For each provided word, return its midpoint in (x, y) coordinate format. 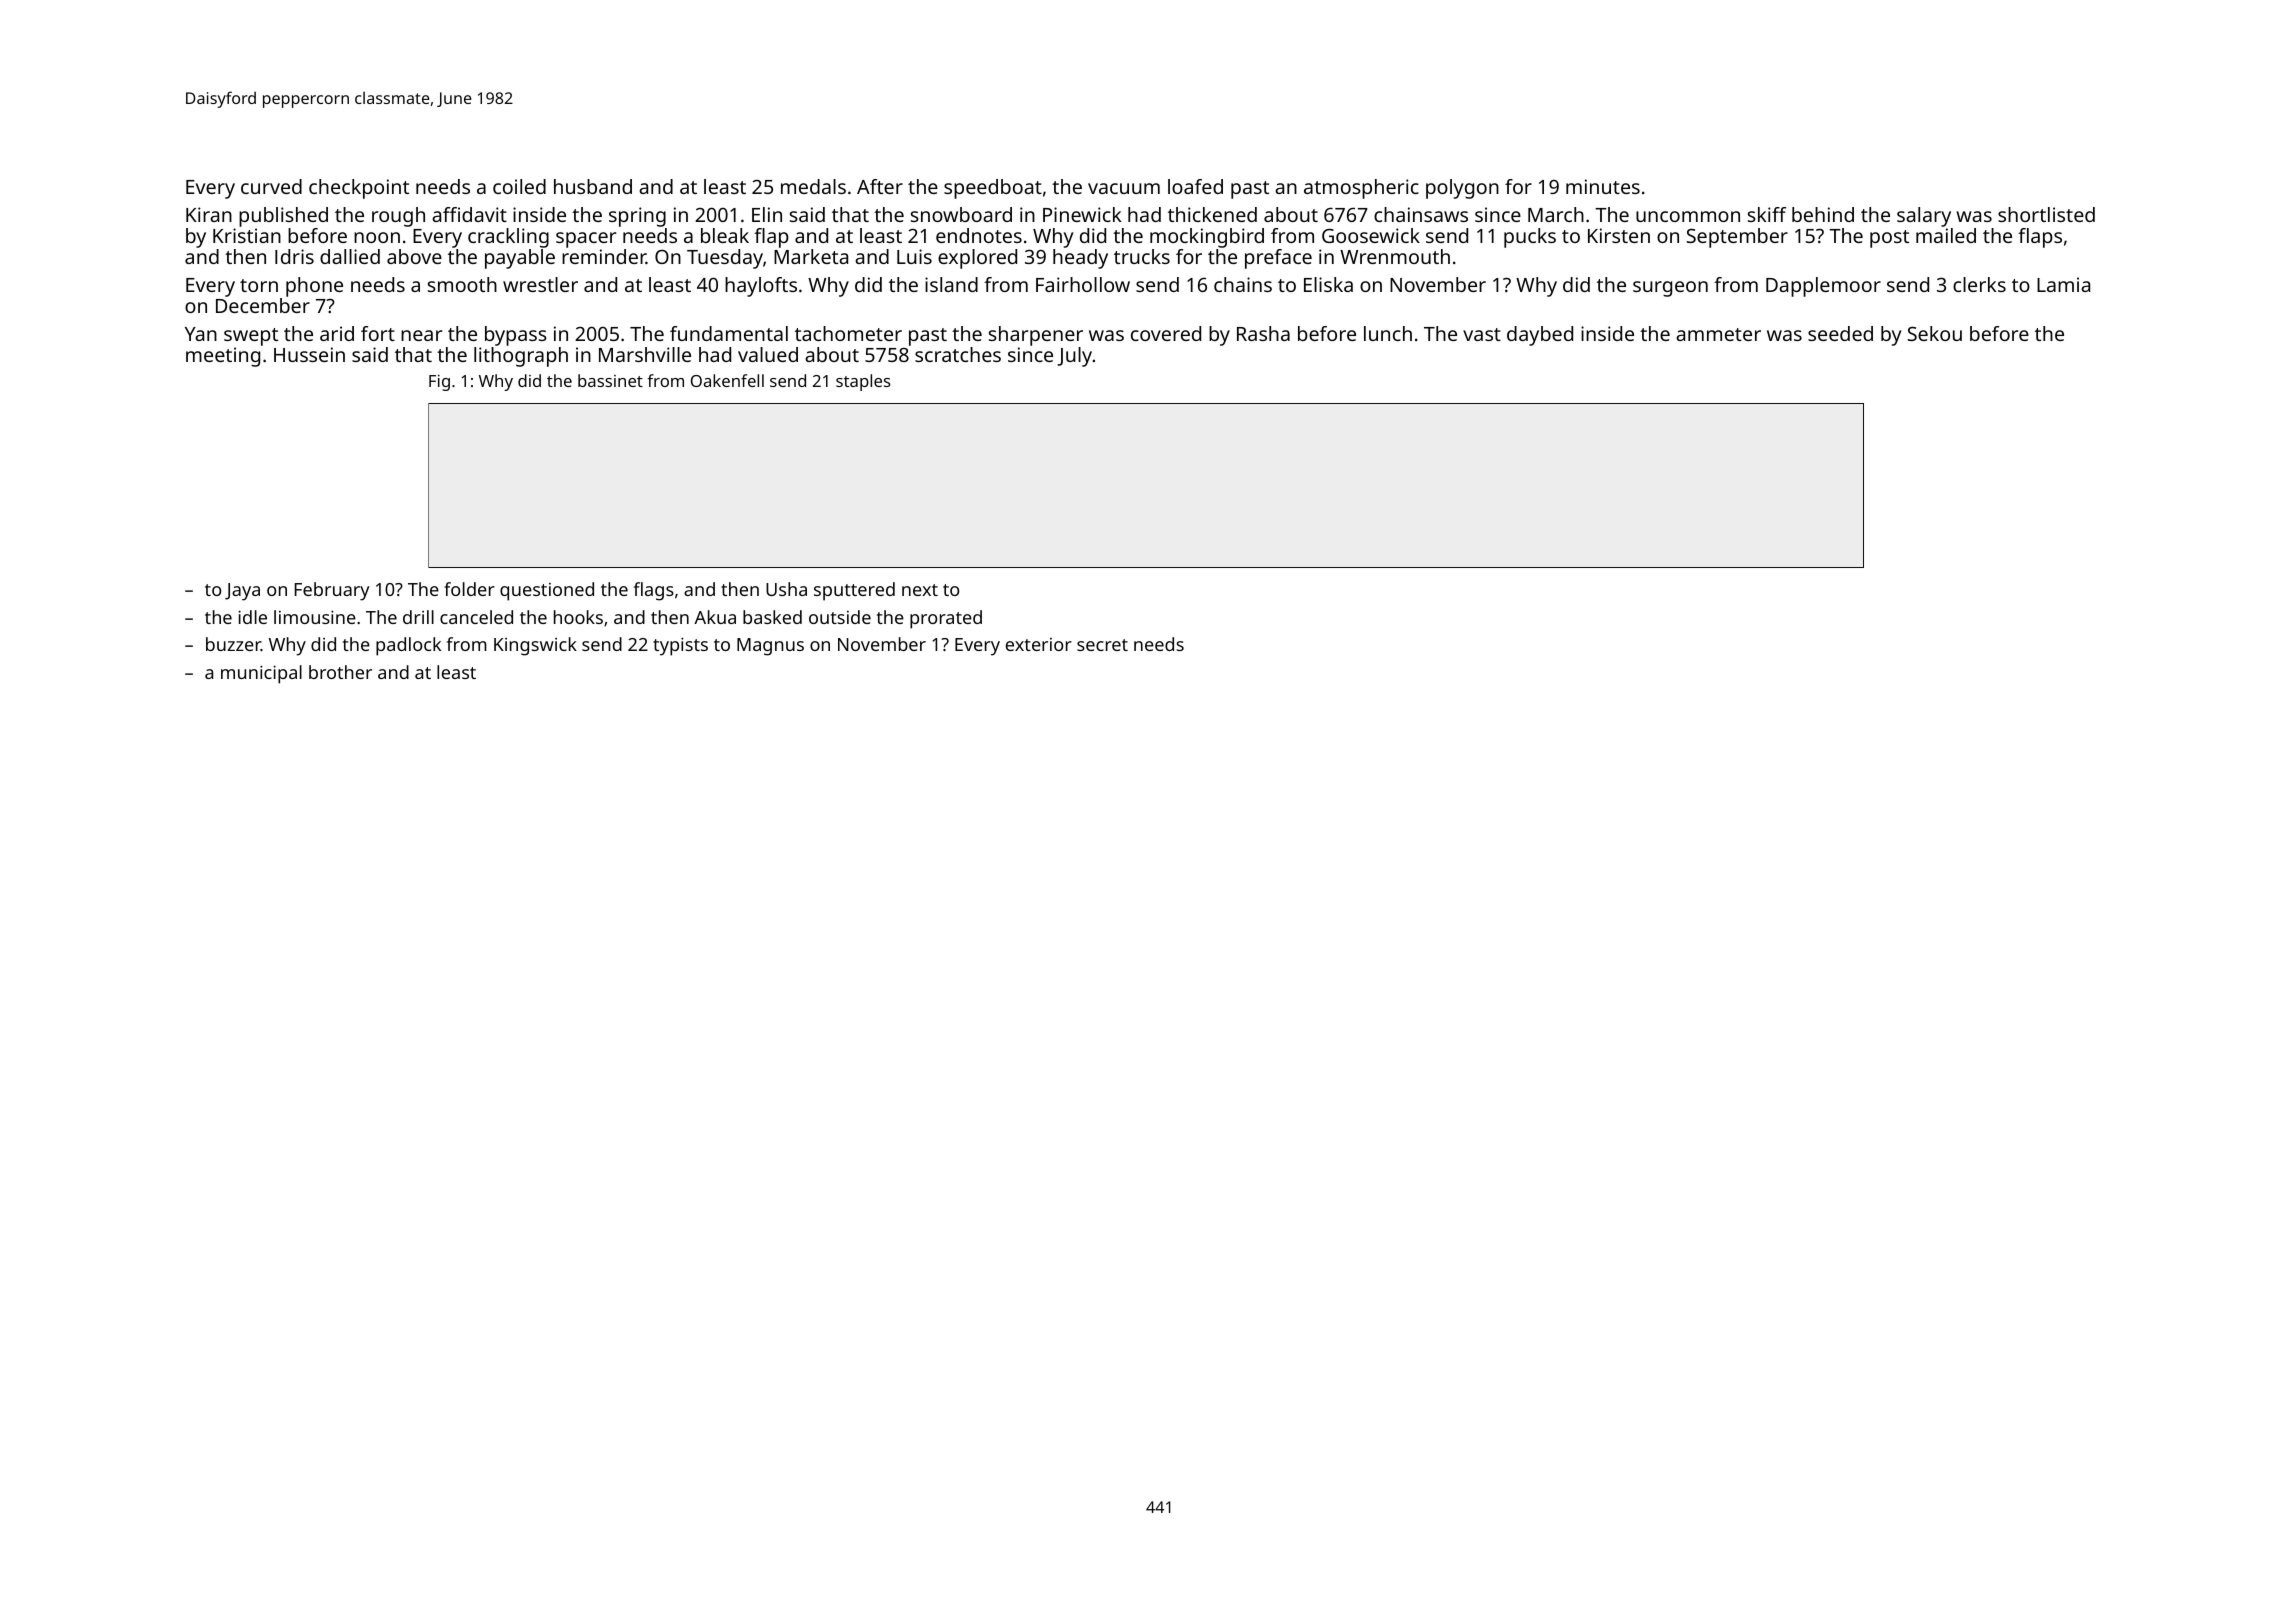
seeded (1840, 333)
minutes (1603, 186)
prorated (946, 619)
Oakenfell (727, 380)
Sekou (1934, 333)
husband (593, 186)
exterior (1039, 644)
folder (469, 589)
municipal (261, 674)
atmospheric (1361, 189)
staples (863, 382)
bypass (516, 336)
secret (1102, 645)
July (1074, 357)
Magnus (770, 647)
